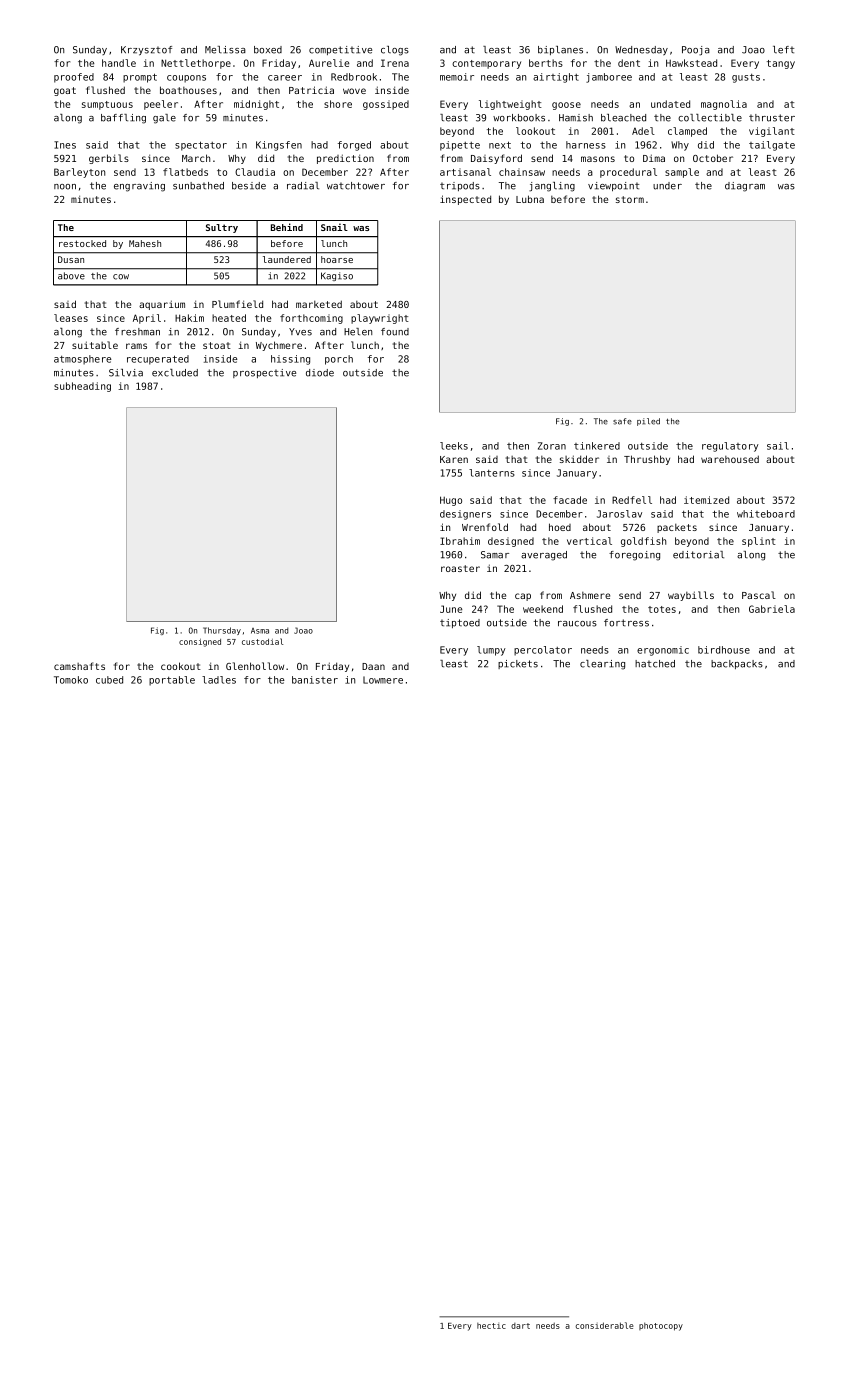 This screenshot has height=1400, width=849. Describe the element at coordinates (706, 500) in the screenshot. I see `itemized` at that location.
